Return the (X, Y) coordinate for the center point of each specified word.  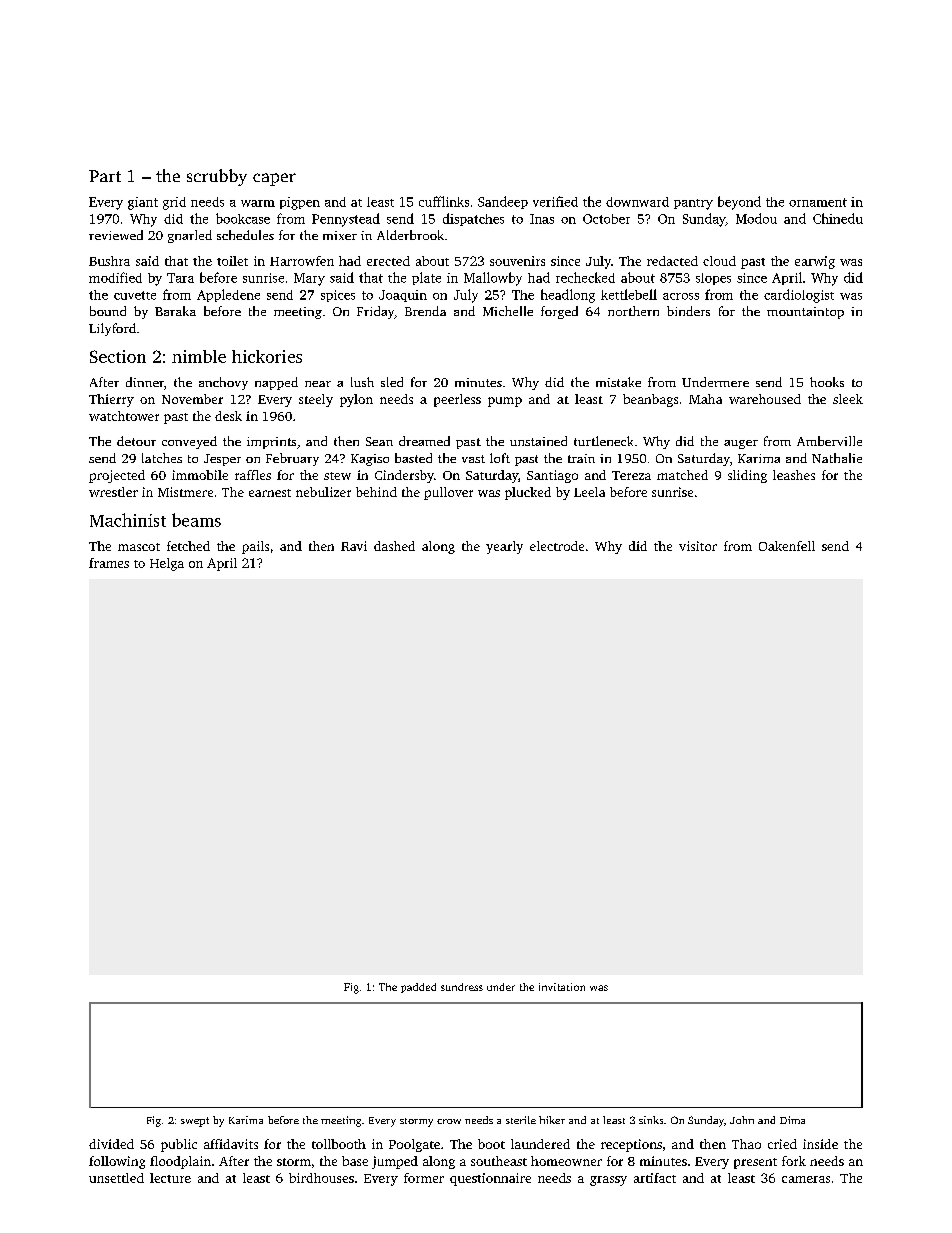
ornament (818, 202)
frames (109, 563)
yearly (504, 547)
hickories (267, 356)
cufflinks (444, 201)
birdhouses (321, 1178)
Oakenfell (787, 546)
